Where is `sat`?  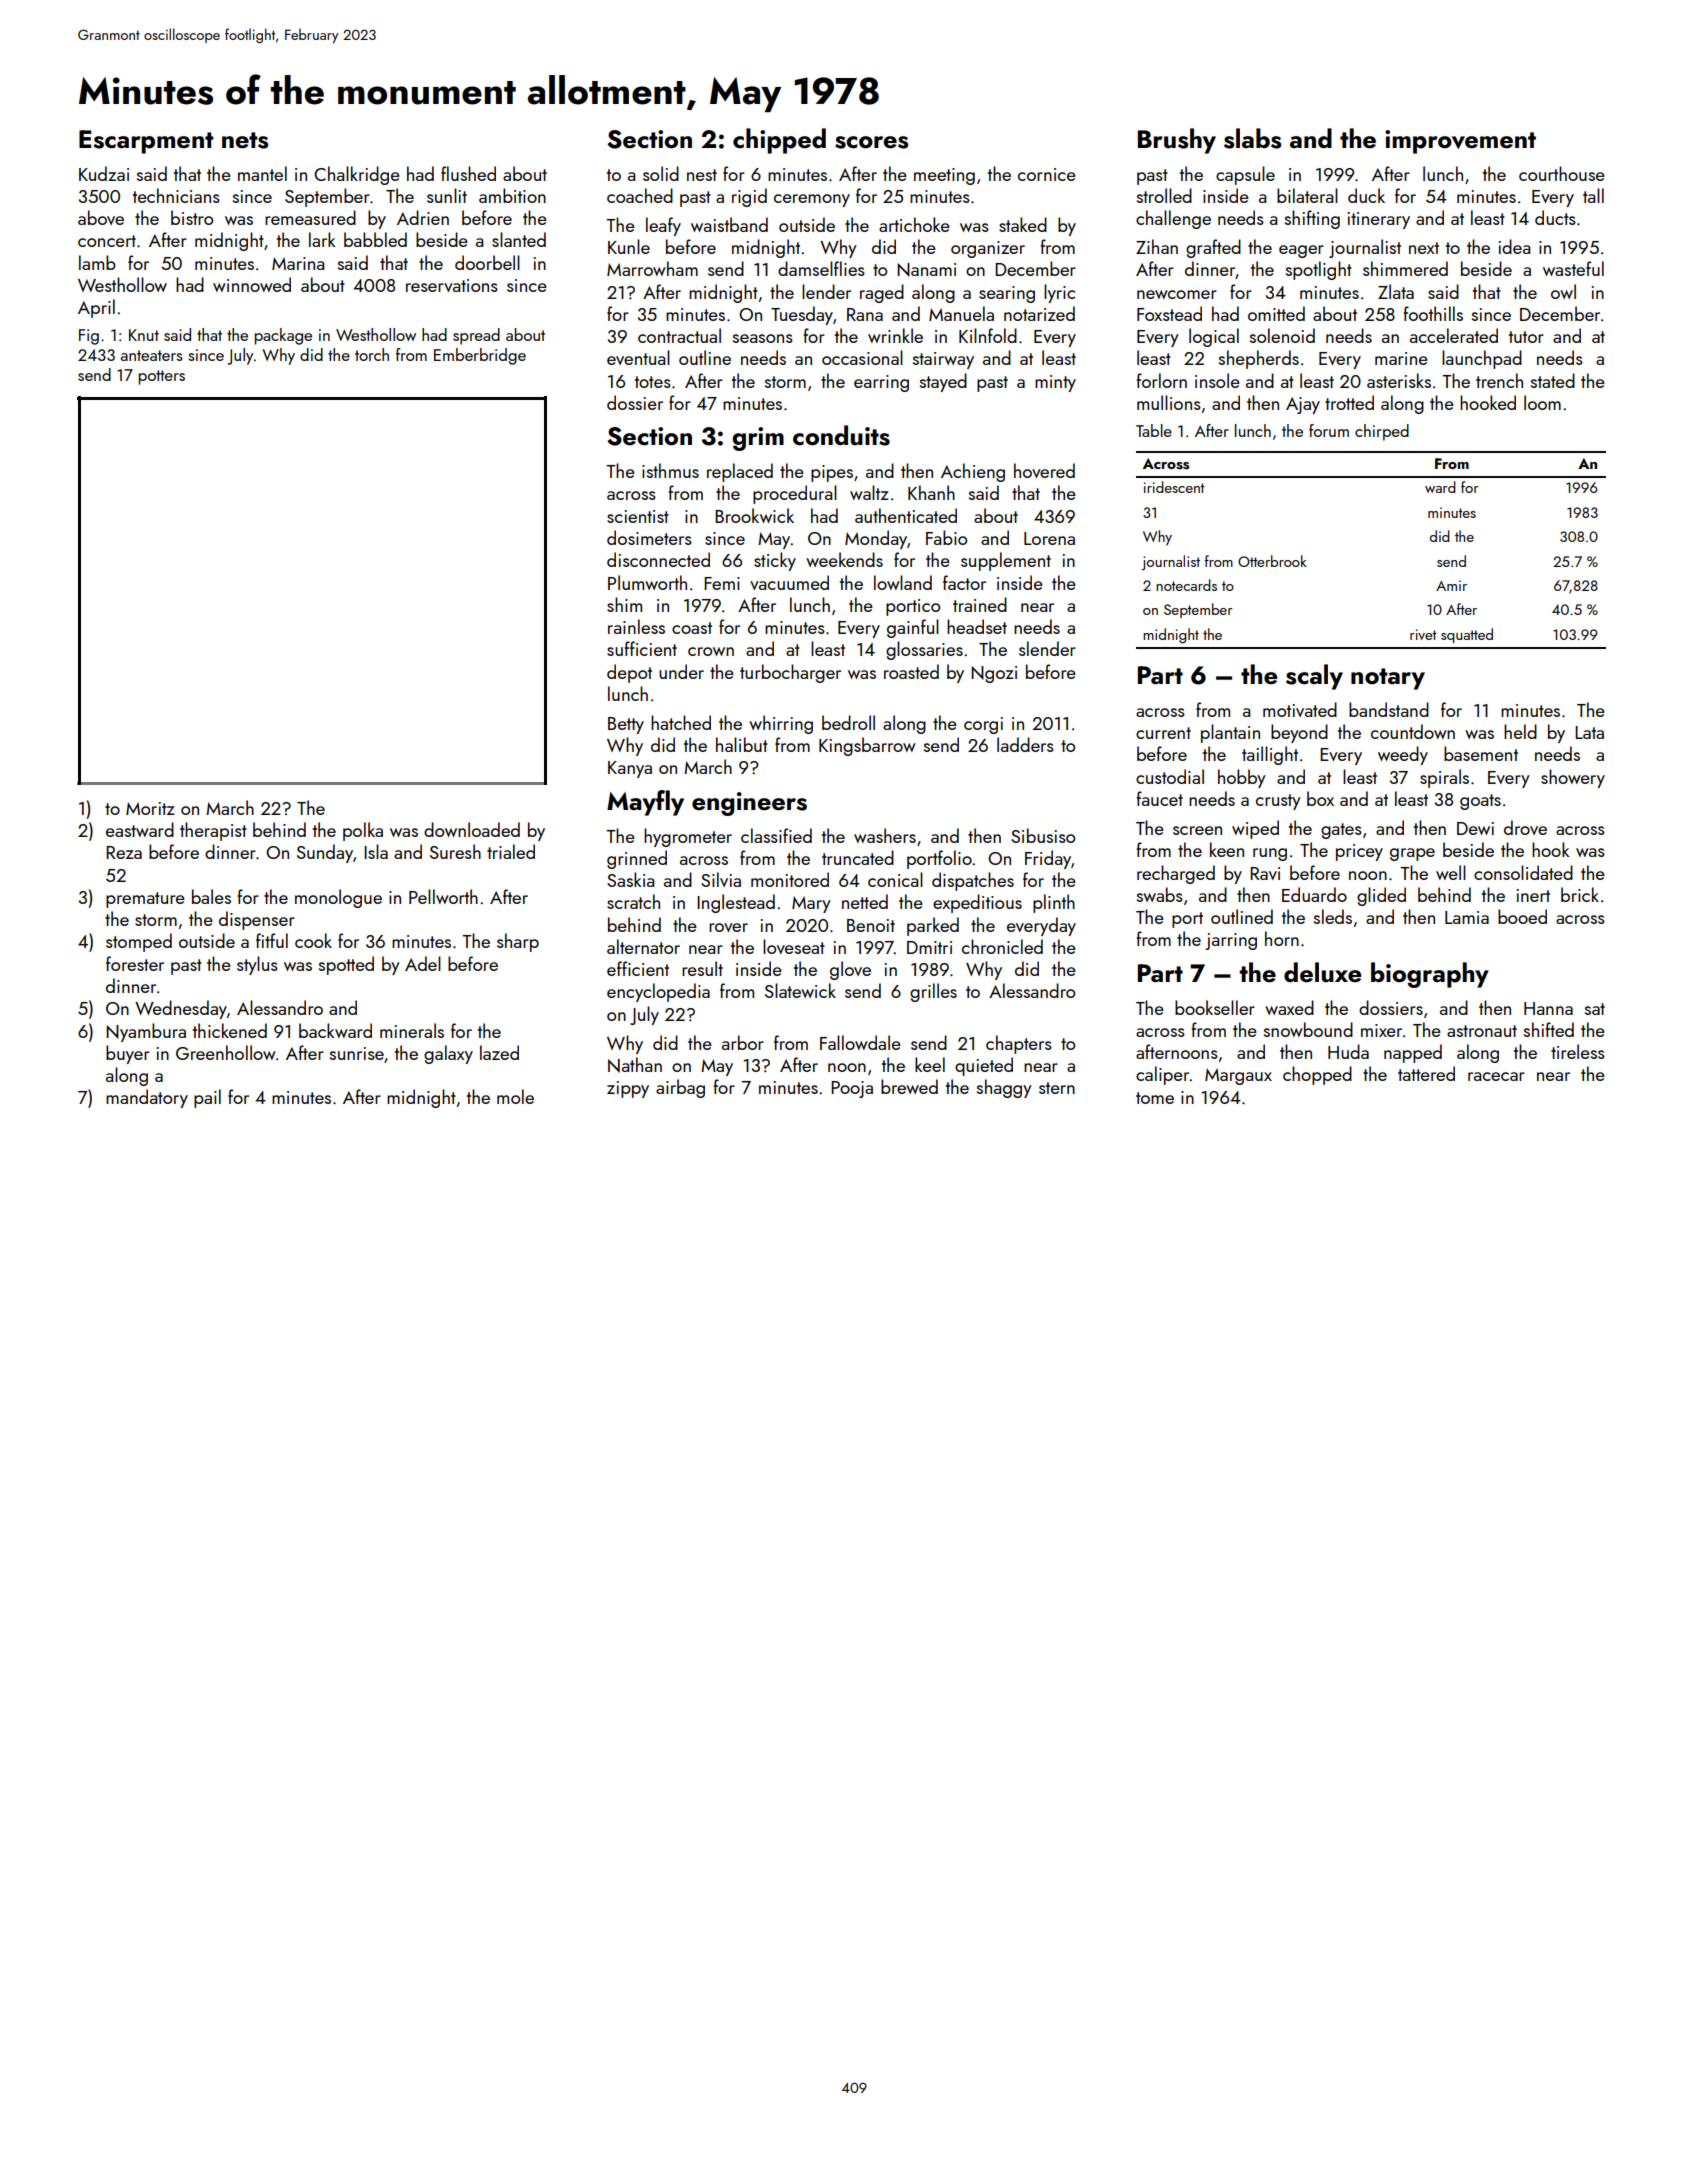 sat is located at coordinates (1595, 1009).
